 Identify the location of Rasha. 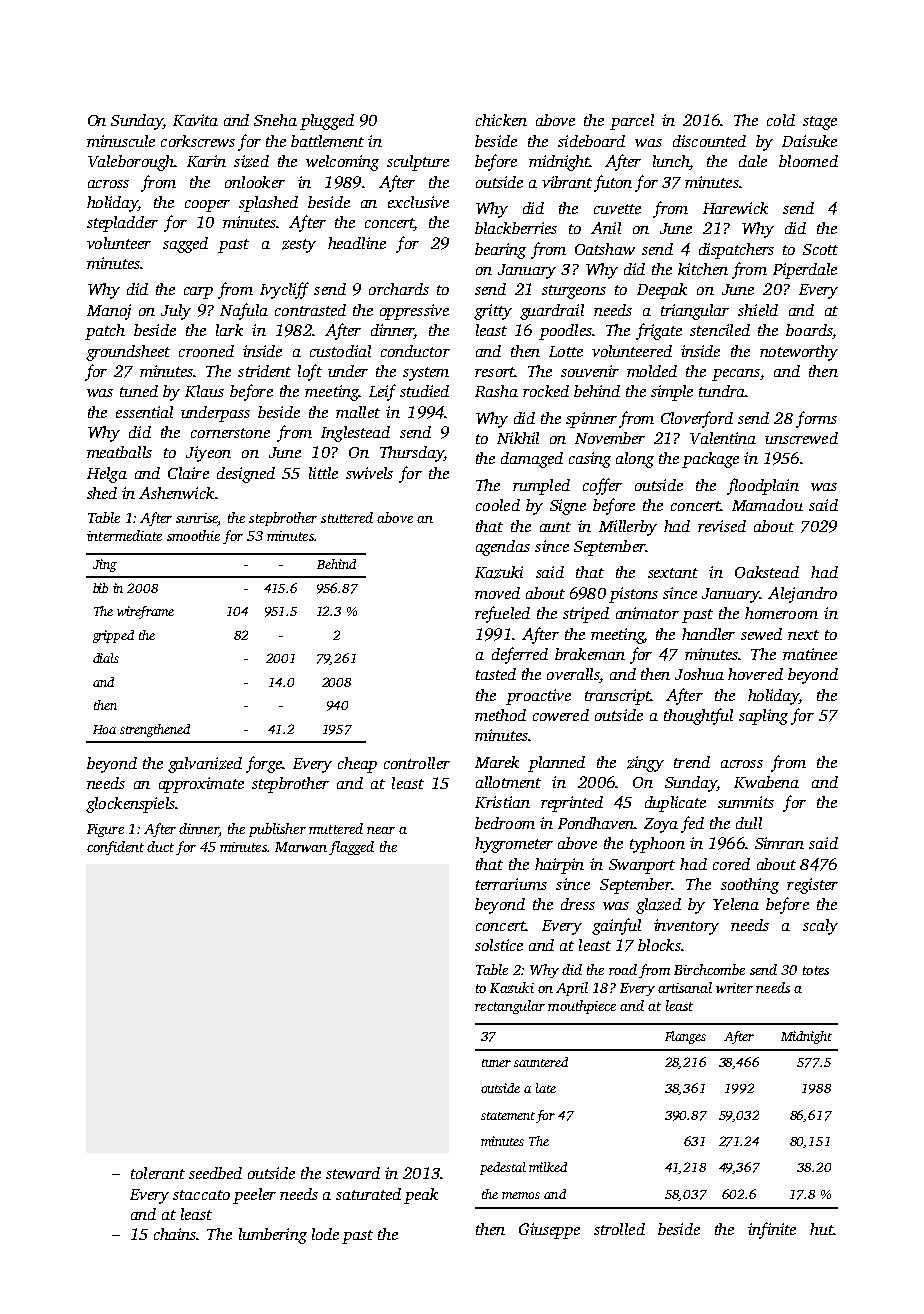
(496, 391).
